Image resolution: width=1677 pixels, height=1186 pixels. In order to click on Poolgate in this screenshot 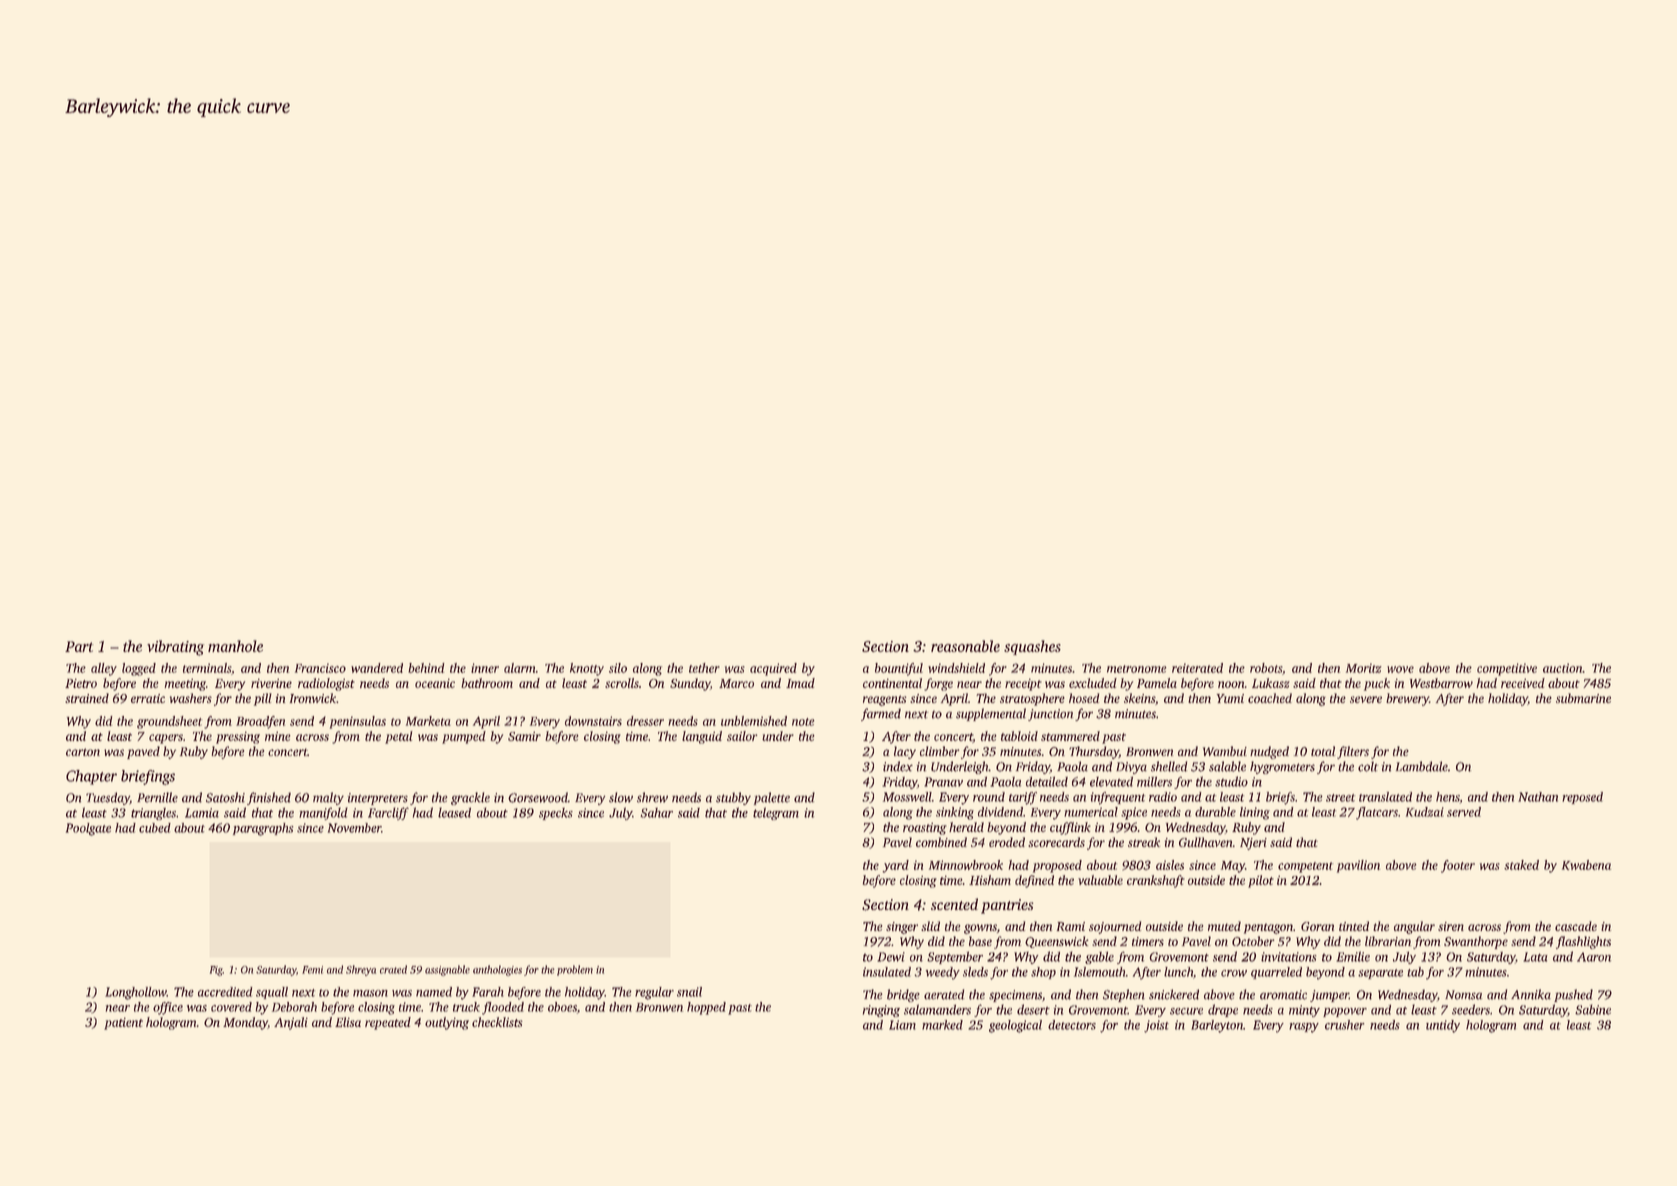, I will do `click(88, 829)`.
